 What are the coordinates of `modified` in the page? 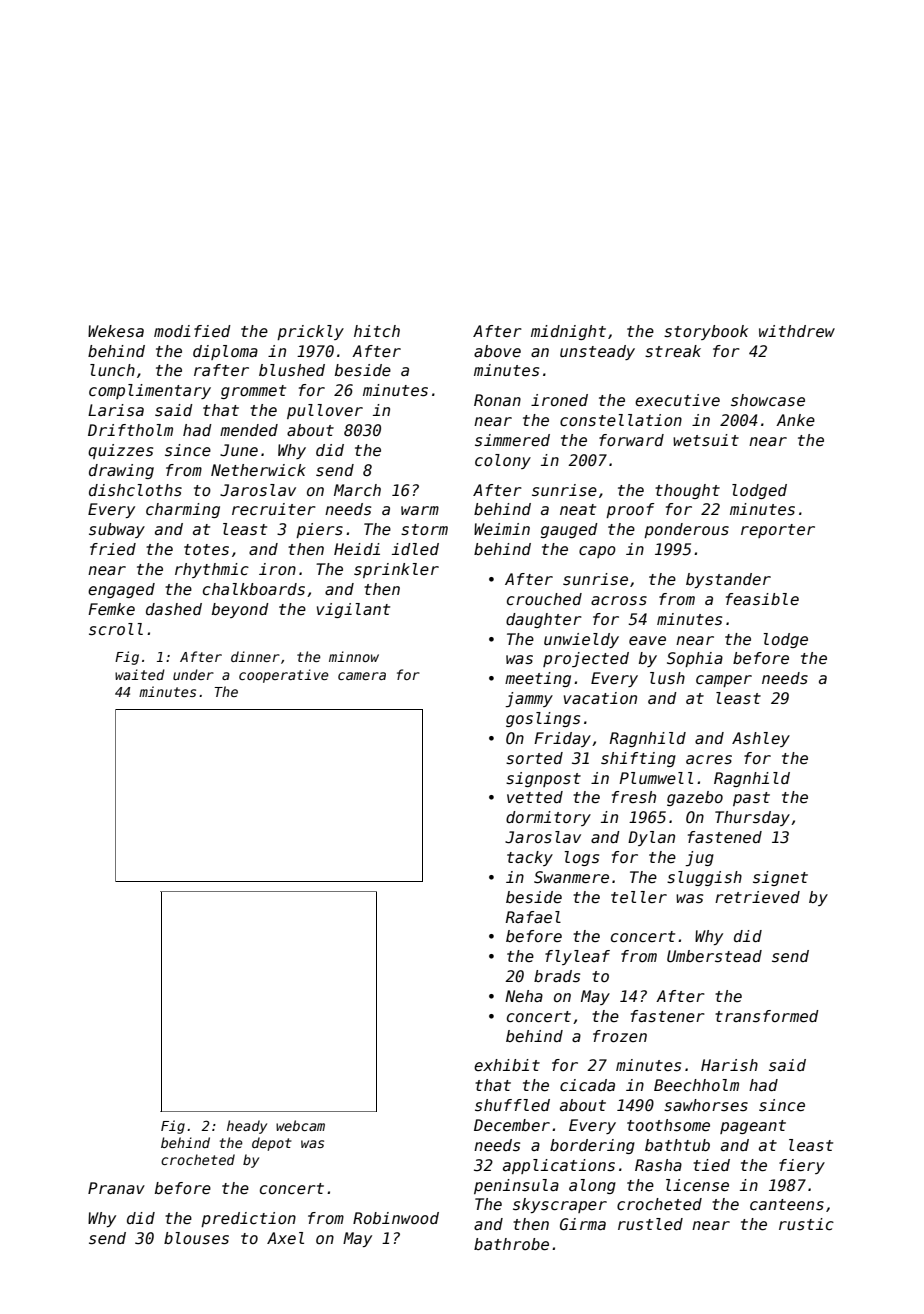 It's located at (192, 331).
